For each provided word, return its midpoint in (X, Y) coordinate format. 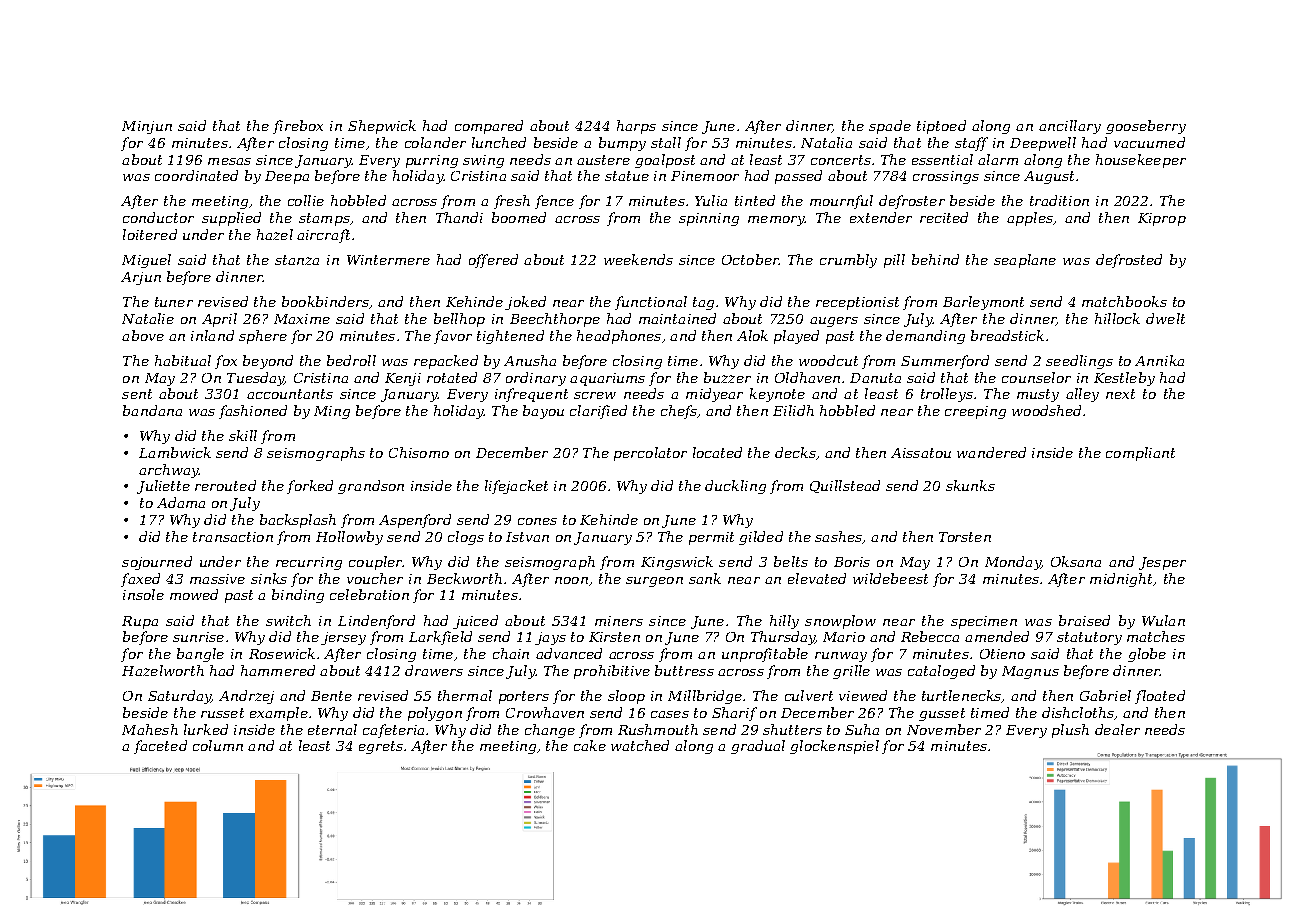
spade (890, 127)
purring (432, 161)
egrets (381, 747)
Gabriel (1105, 695)
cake (590, 745)
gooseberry (1146, 127)
